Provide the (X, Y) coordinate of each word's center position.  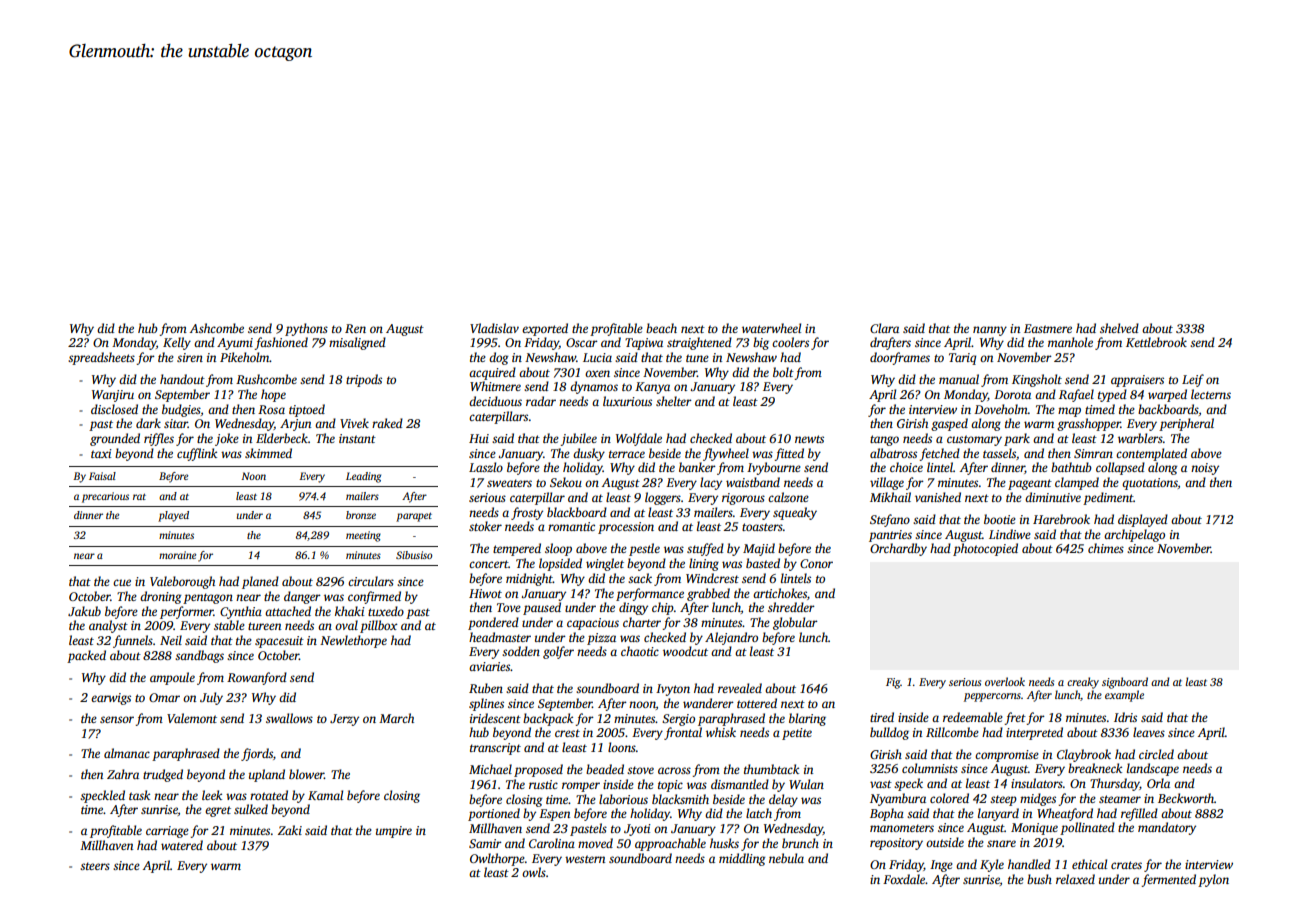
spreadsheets (101, 358)
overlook (1005, 681)
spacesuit (279, 642)
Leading (363, 477)
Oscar (582, 342)
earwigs (111, 699)
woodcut (685, 651)
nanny (990, 331)
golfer (558, 652)
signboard (1125, 683)
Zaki (290, 830)
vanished (938, 497)
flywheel (726, 454)
